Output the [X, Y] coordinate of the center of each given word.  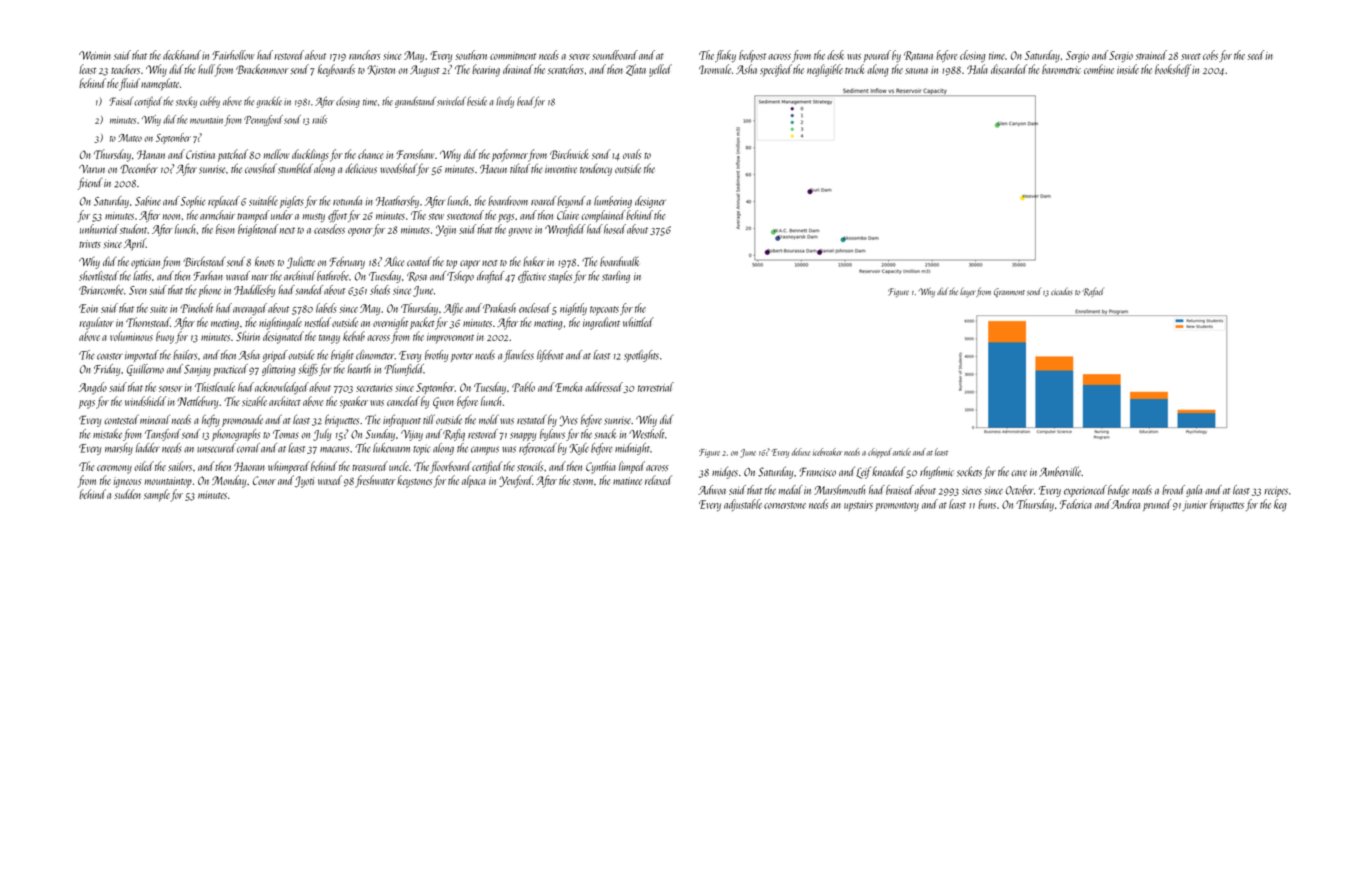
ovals [632, 154]
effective [532, 277]
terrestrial [656, 387]
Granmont [1009, 292]
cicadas [1062, 291]
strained [1151, 55]
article [902, 452]
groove [520, 232]
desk [835, 55]
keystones [414, 481]
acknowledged [282, 388]
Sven [138, 290]
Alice [394, 262]
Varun [92, 168]
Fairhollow [233, 55]
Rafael [1093, 292]
